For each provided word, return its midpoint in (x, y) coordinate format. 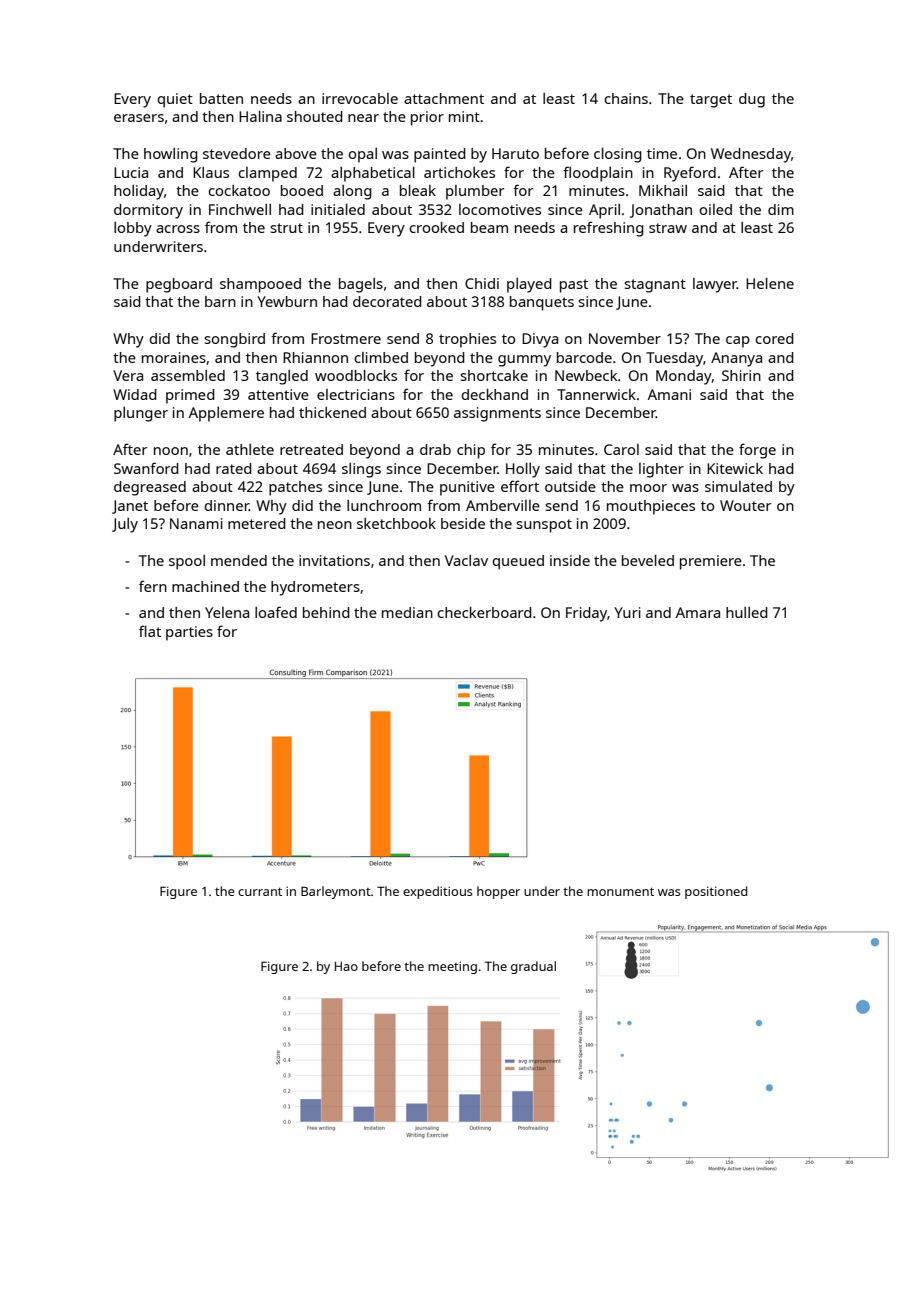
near (363, 118)
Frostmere (346, 338)
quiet (175, 100)
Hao (346, 966)
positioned (716, 892)
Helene (770, 283)
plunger (141, 414)
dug (752, 100)
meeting (452, 967)
